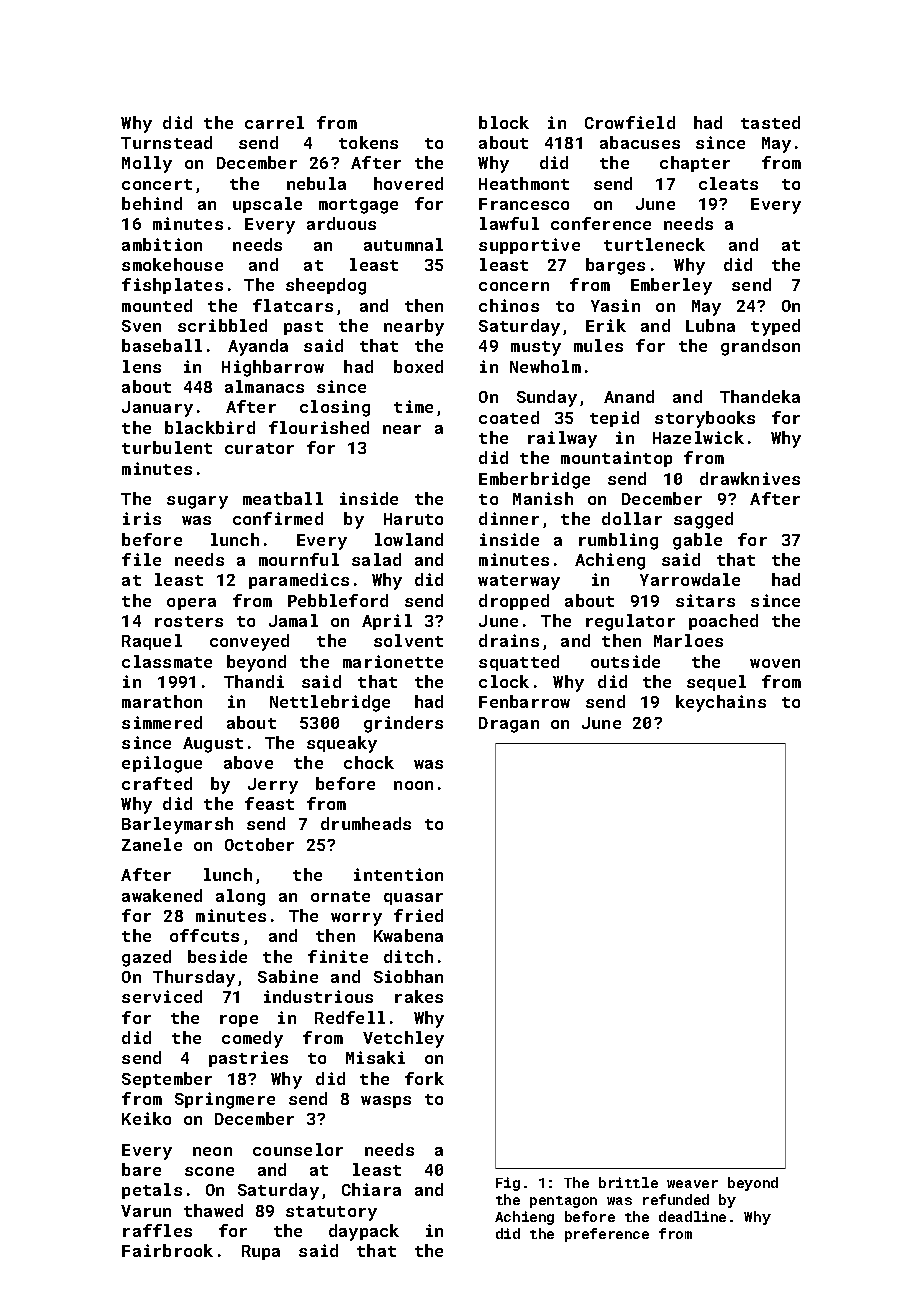  What do you see at coordinates (222, 325) in the page?
I see `scribbled` at bounding box center [222, 325].
